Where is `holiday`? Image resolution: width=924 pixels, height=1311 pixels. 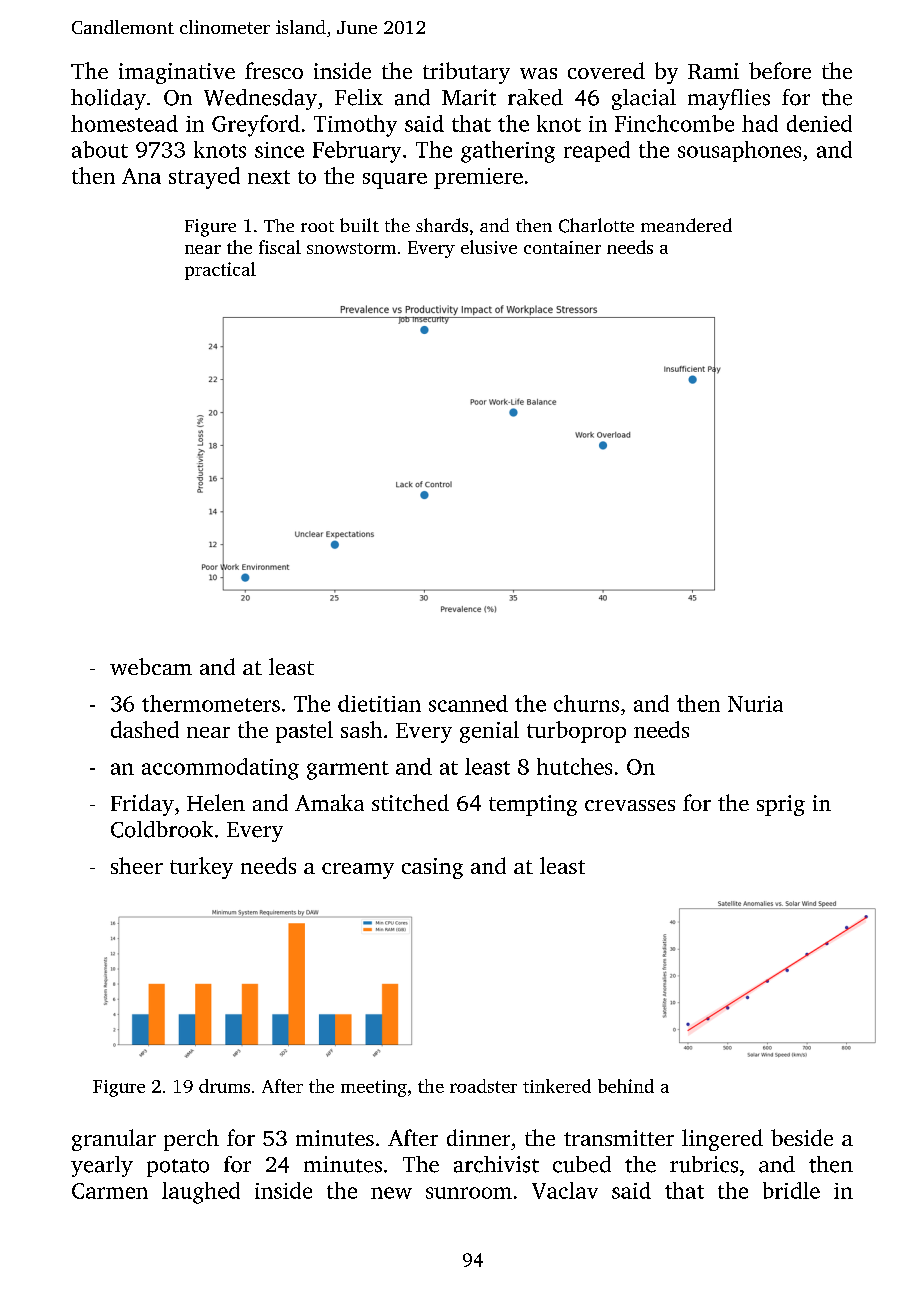 holiday is located at coordinates (108, 99).
